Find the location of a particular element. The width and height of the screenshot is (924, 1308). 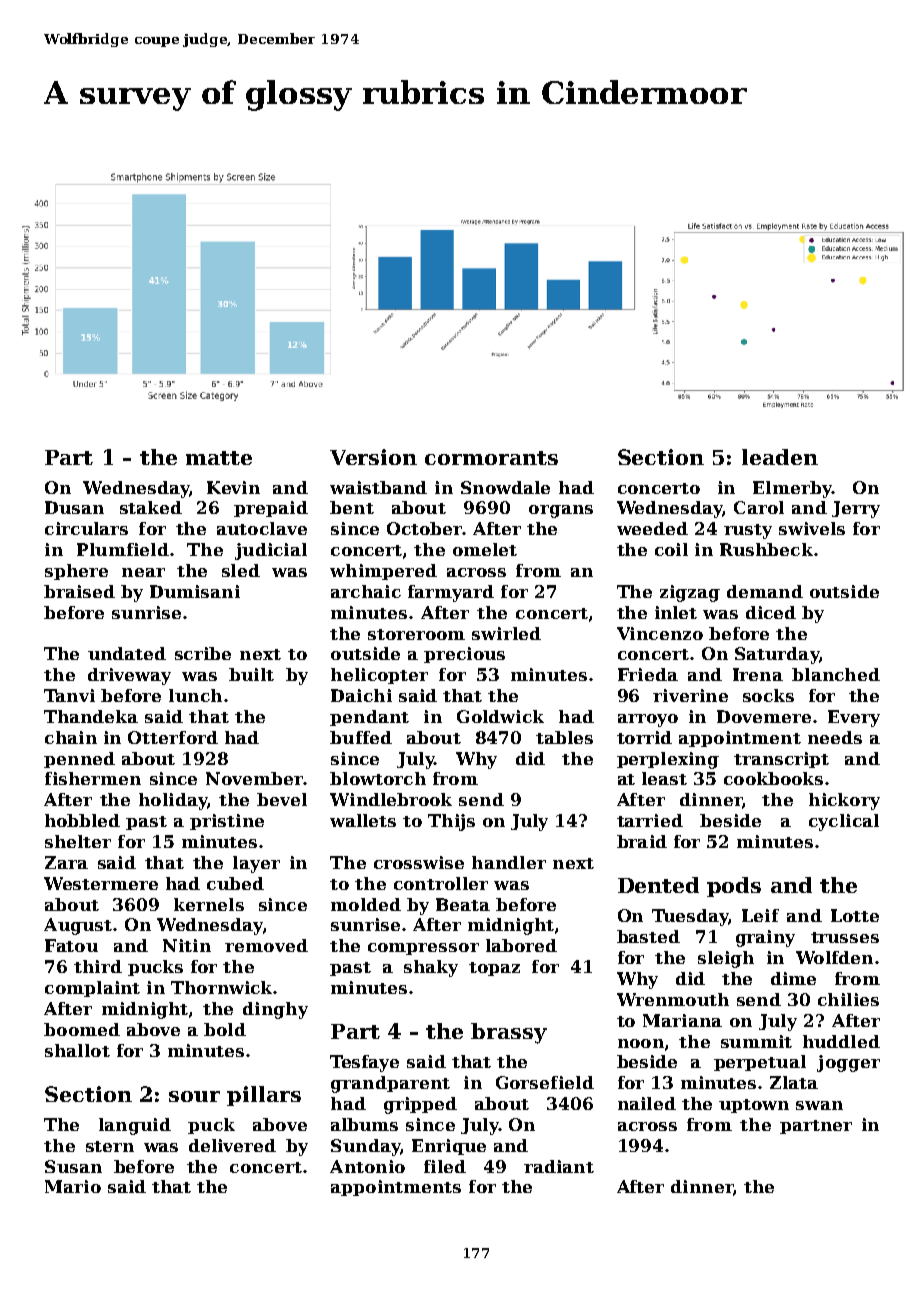

uptown is located at coordinates (754, 1106).
